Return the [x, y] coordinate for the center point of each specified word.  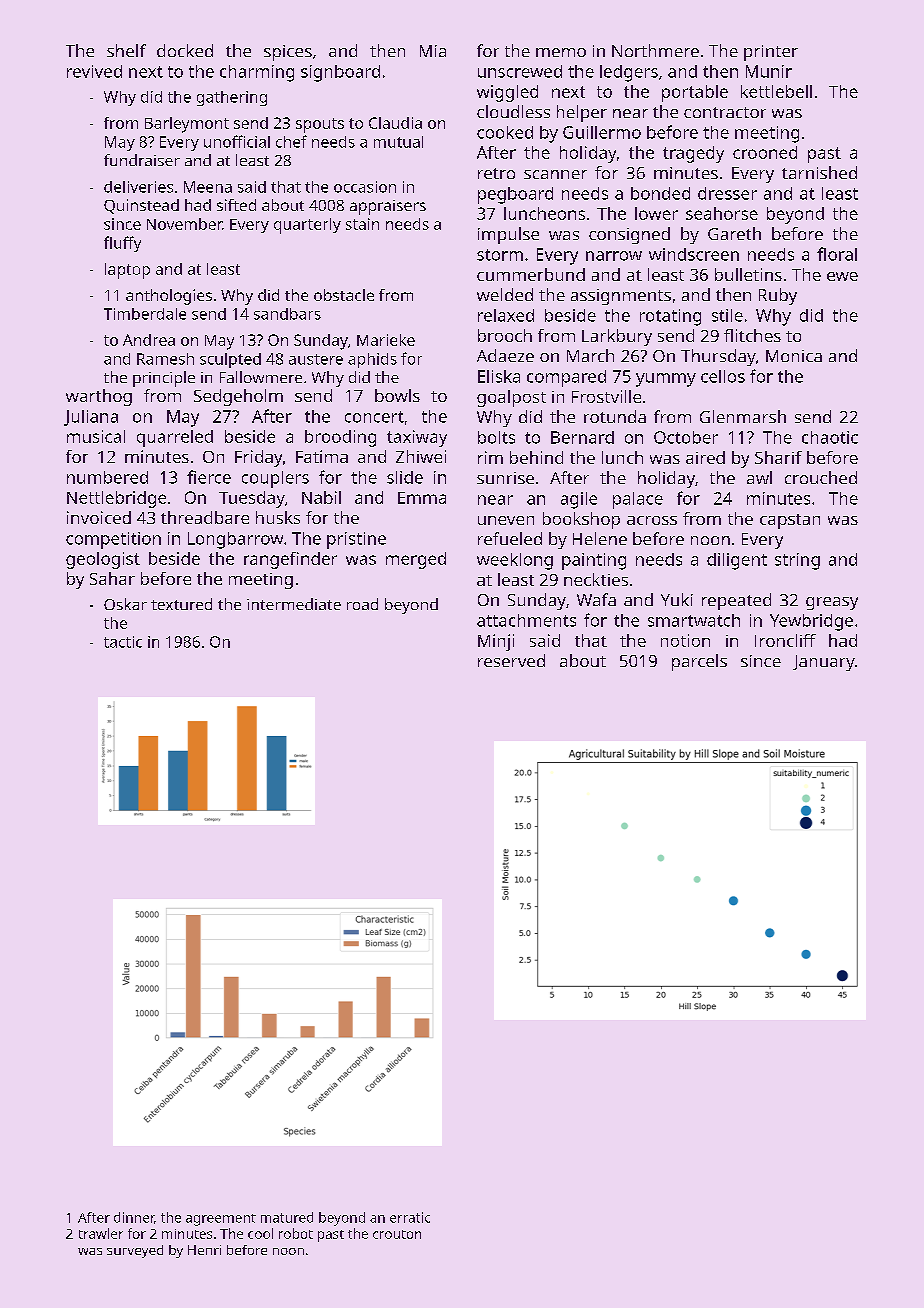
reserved [511, 660]
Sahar [112, 578]
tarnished [819, 172]
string [797, 561]
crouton [397, 1234]
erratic [410, 1217]
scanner [555, 174]
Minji [496, 642]
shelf [126, 50]
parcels [699, 662]
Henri [204, 1250]
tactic [123, 642]
